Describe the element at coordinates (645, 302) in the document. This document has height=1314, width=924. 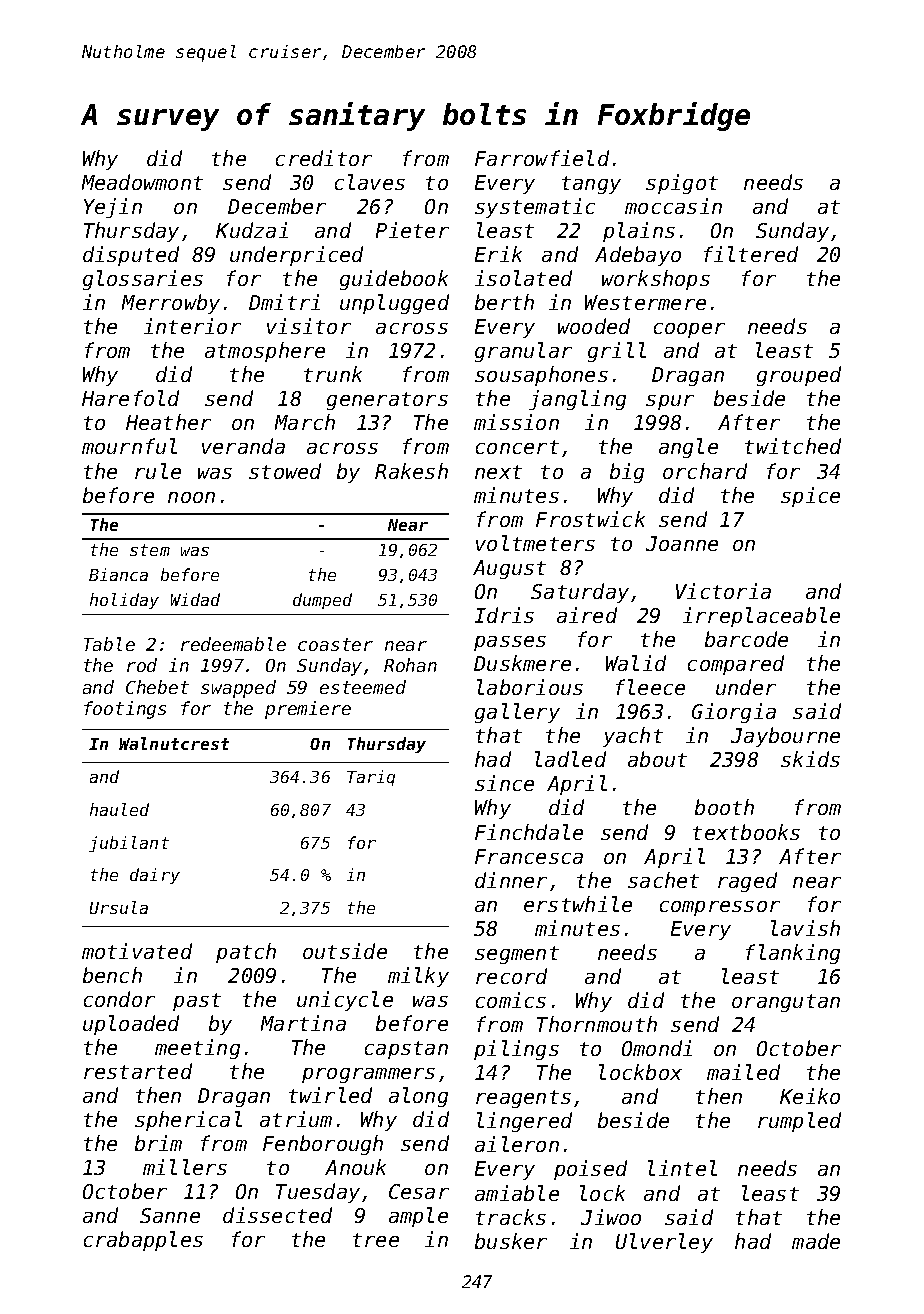
I see `Westermere` at that location.
